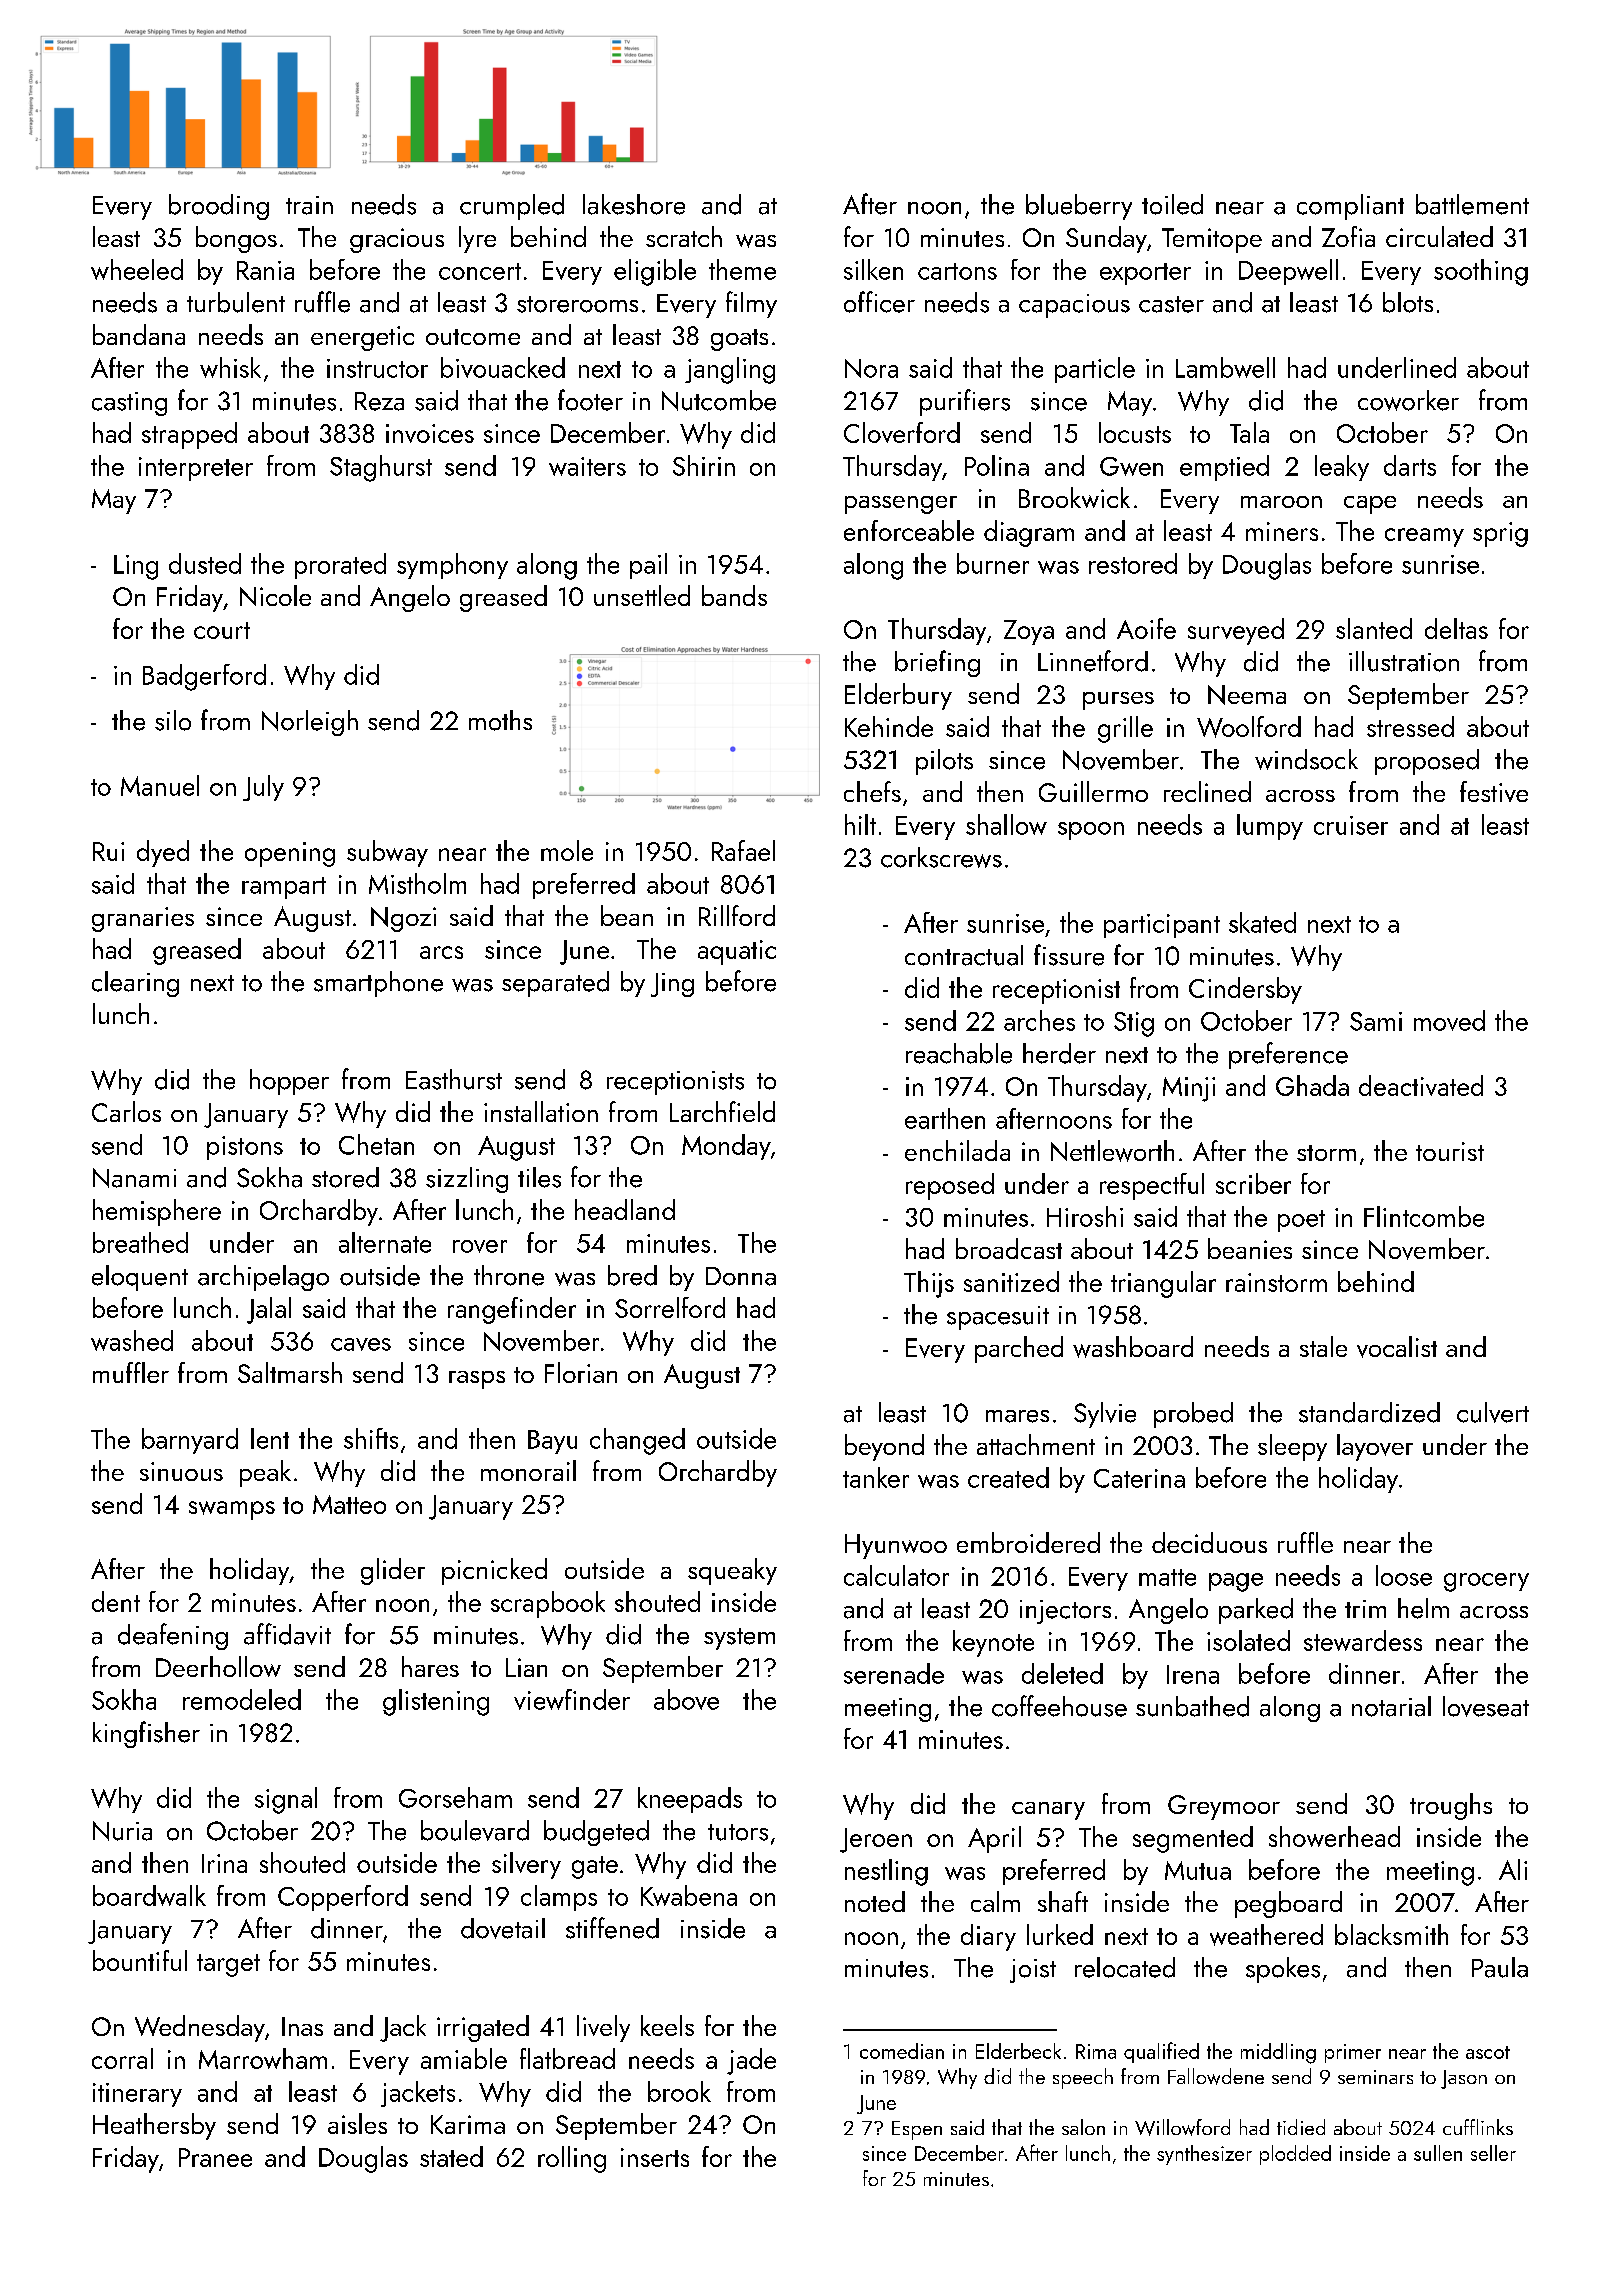 The image size is (1620, 2292). What do you see at coordinates (219, 207) in the image?
I see `brooding` at bounding box center [219, 207].
